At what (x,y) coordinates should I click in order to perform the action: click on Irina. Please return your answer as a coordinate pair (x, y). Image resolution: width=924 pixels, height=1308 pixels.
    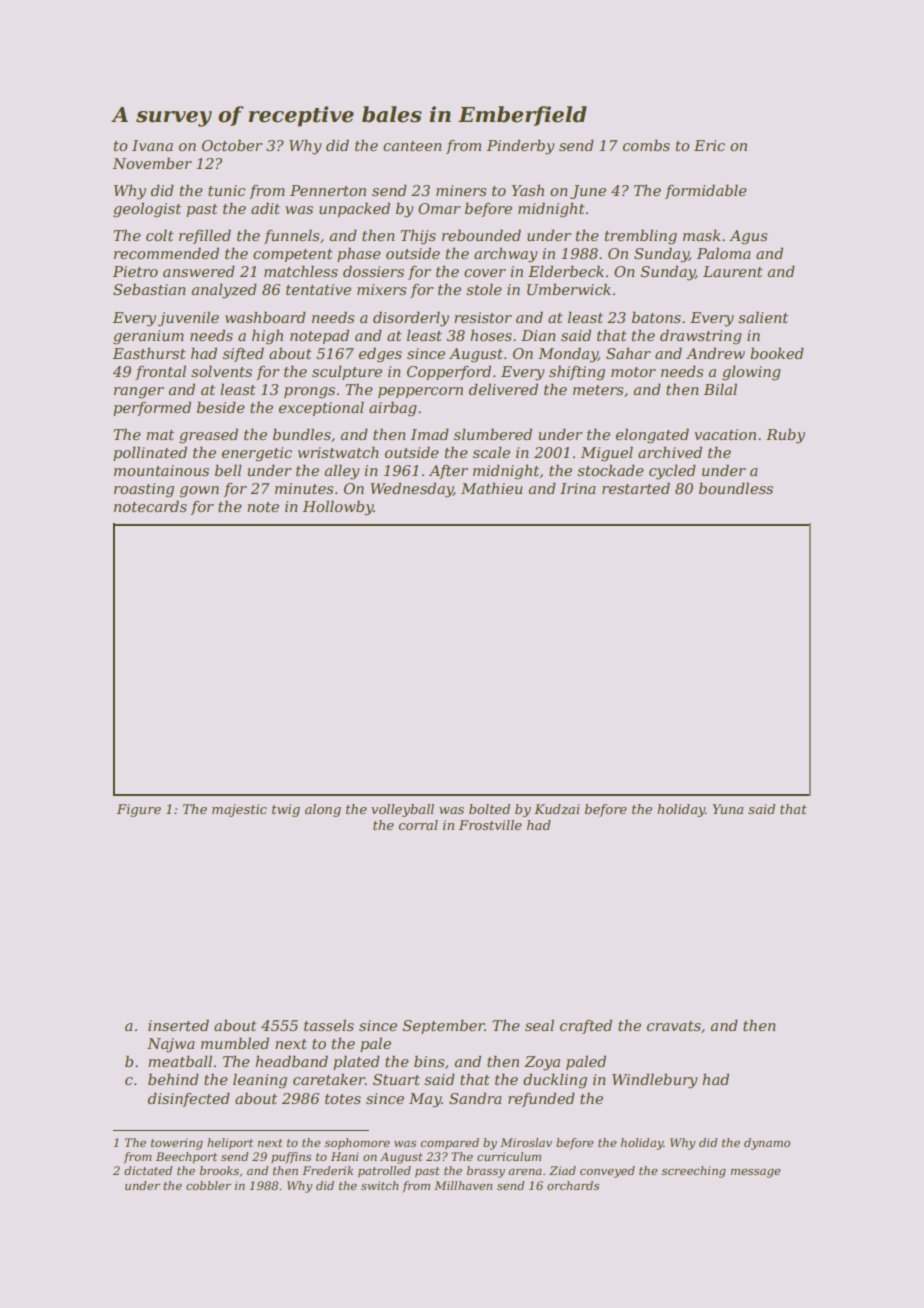
    Looking at the image, I should click on (578, 488).
